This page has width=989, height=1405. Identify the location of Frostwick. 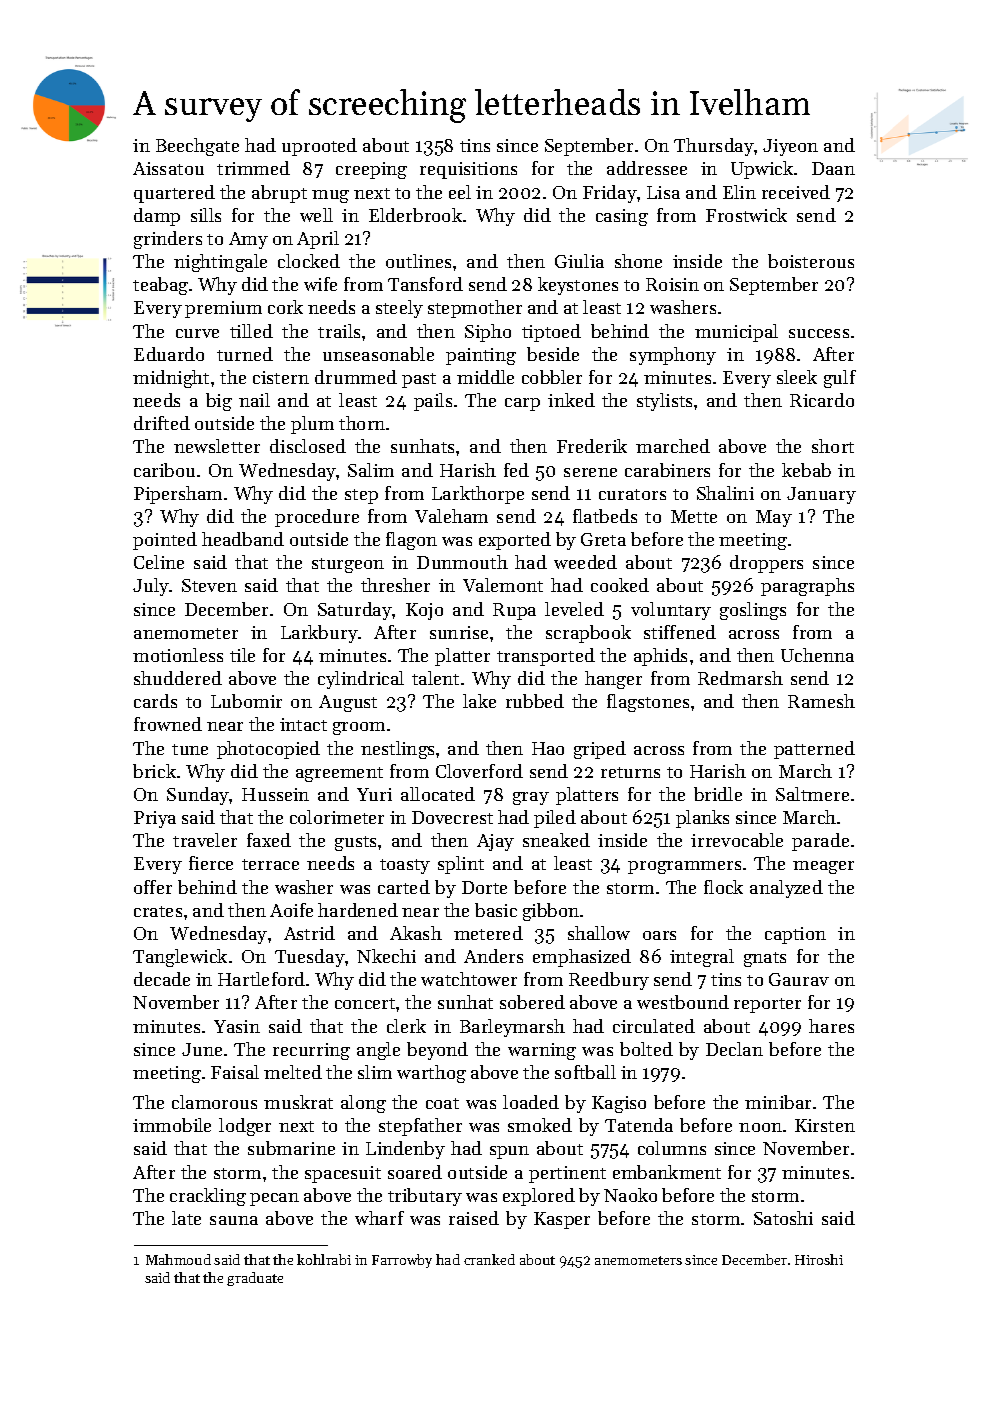
(746, 215).
